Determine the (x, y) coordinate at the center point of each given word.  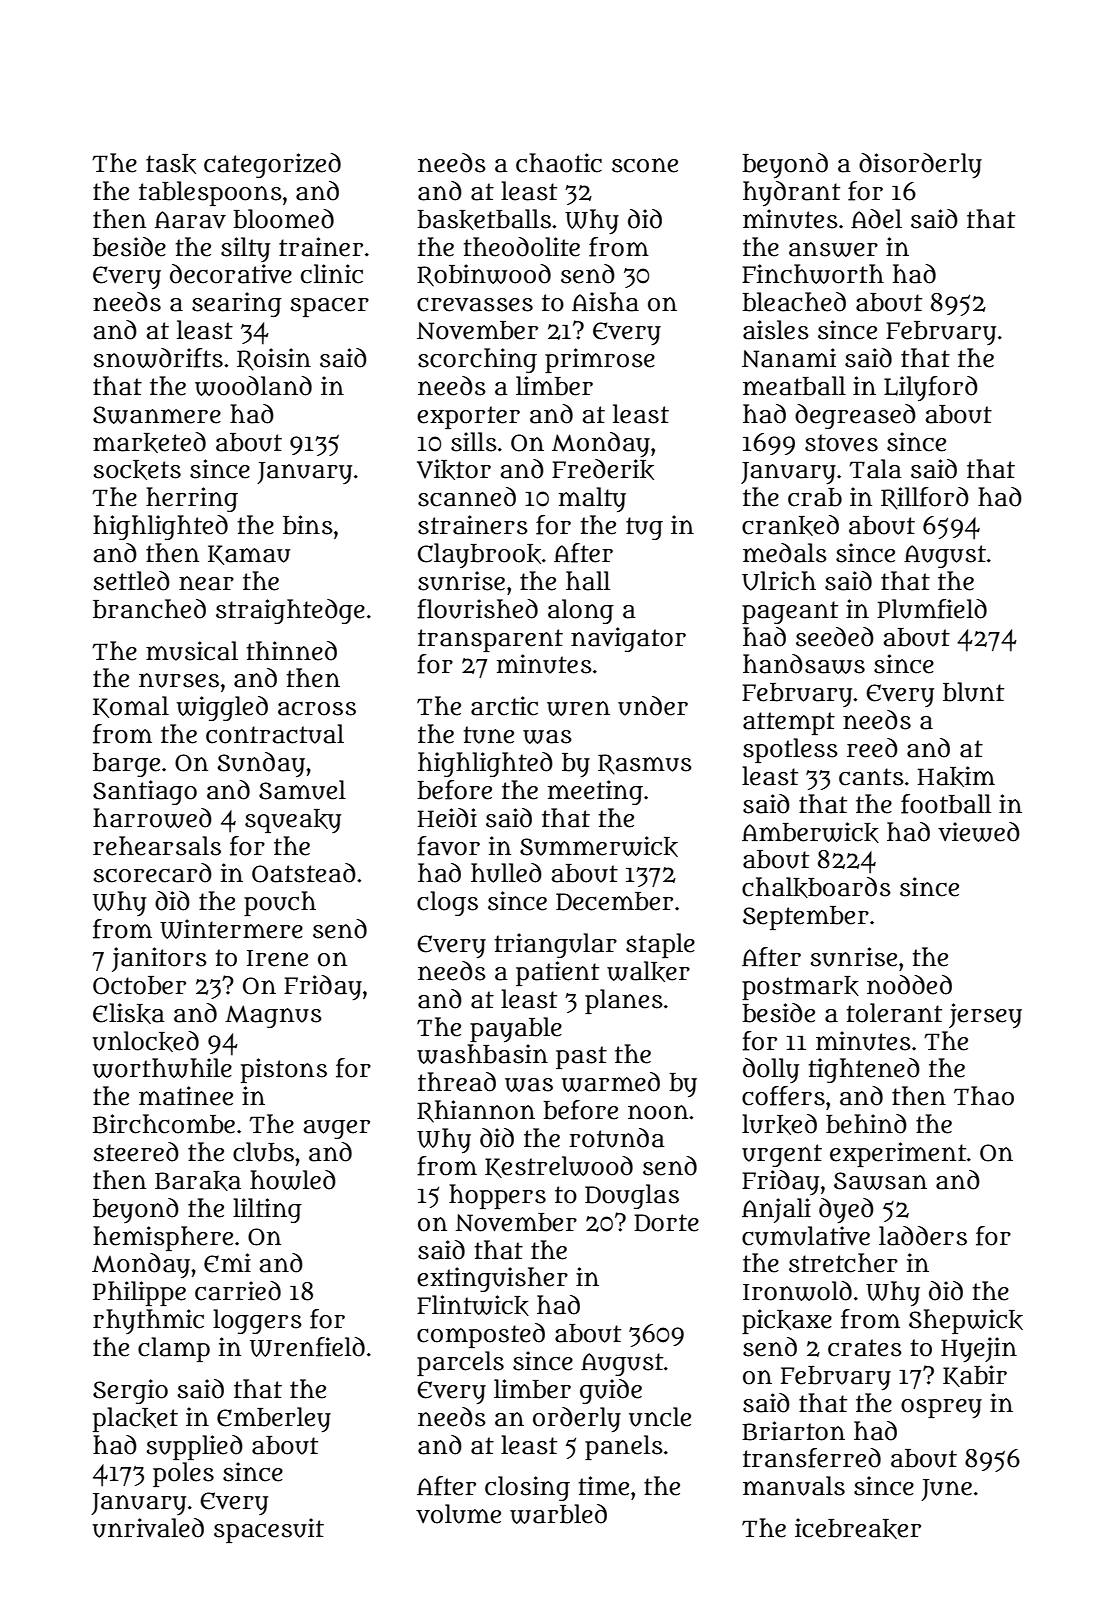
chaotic (559, 163)
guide (611, 1391)
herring (192, 499)
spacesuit (269, 1530)
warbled (558, 1514)
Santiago (145, 792)
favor (448, 846)
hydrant (791, 193)
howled (293, 1180)
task (171, 164)
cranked (790, 525)
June (946, 1490)
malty (592, 499)
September (806, 918)
